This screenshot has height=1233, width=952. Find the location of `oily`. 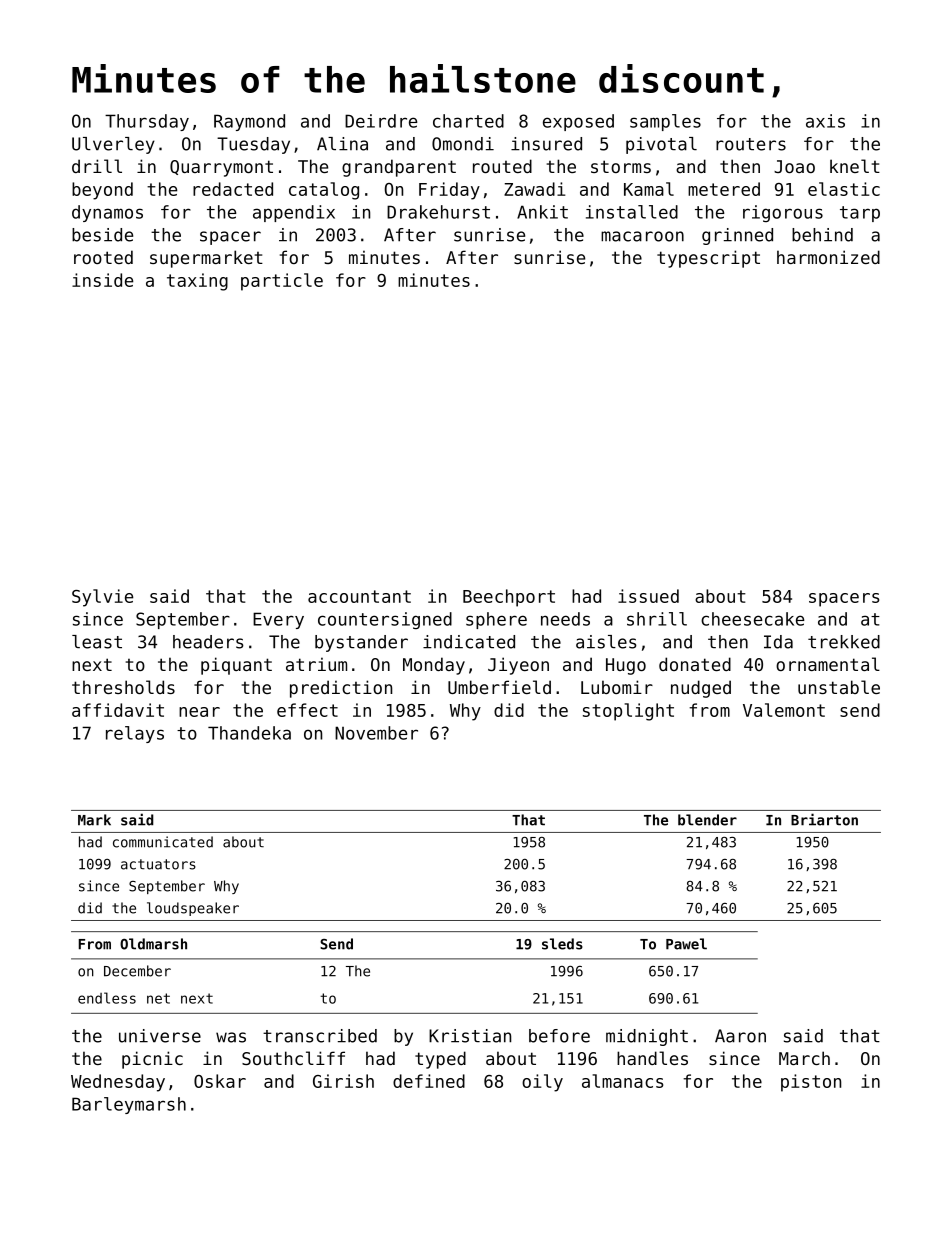

oily is located at coordinates (542, 1083).
